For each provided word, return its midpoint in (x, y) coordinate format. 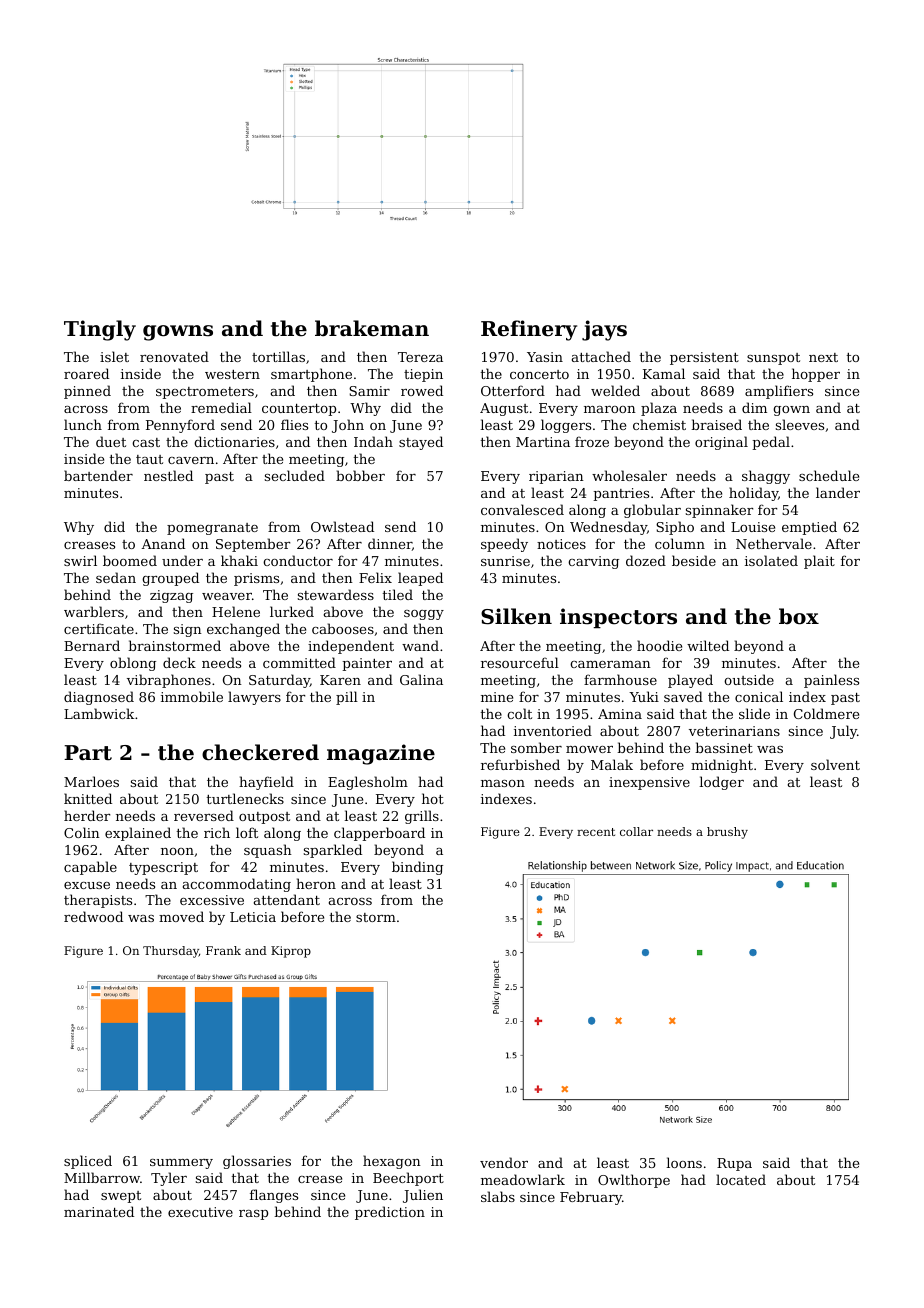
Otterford (513, 390)
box (799, 616)
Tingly (100, 330)
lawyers (254, 698)
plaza (659, 409)
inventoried (553, 730)
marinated (99, 1211)
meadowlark (523, 1179)
